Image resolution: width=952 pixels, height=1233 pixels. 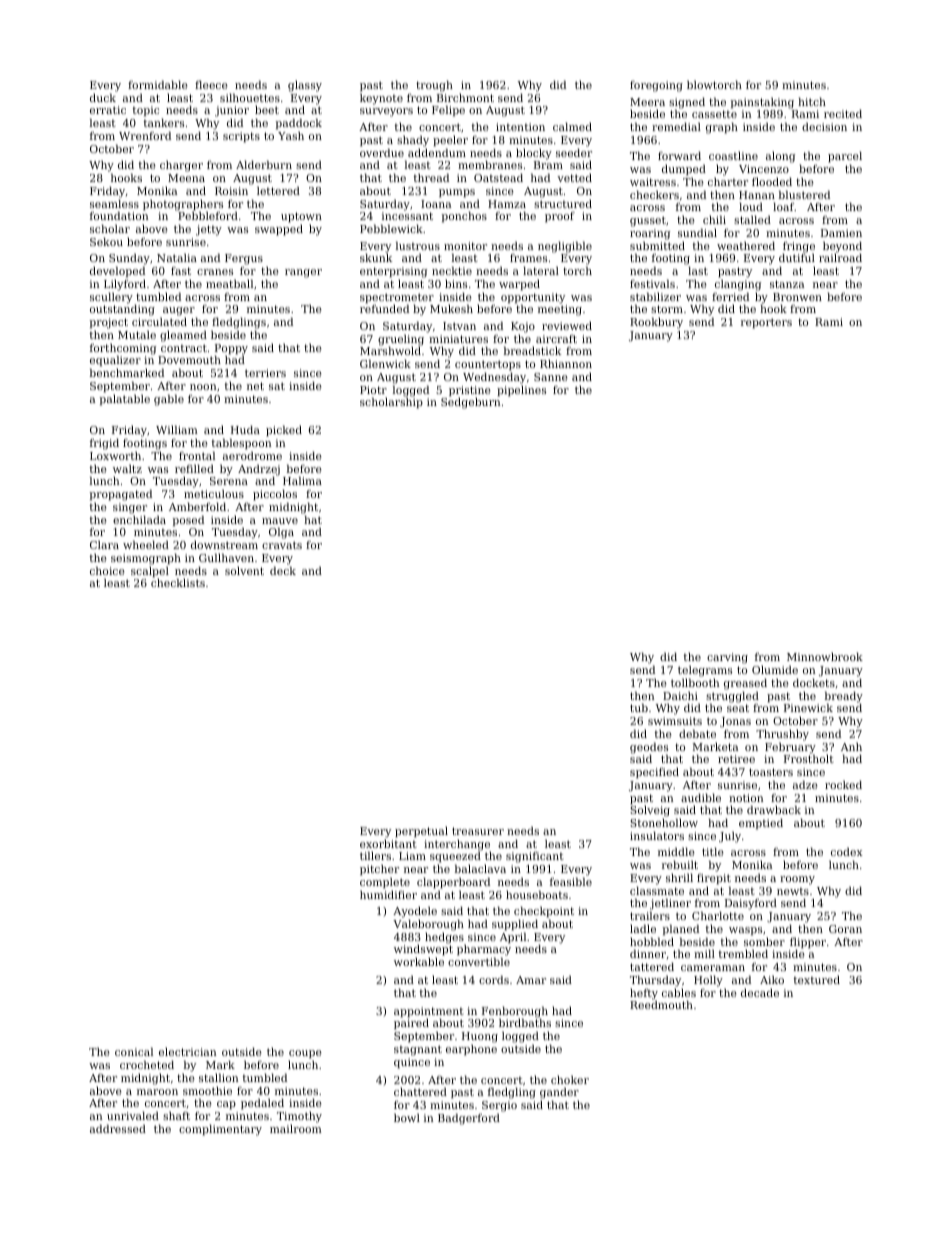 I want to click on Sekou, so click(x=106, y=241).
